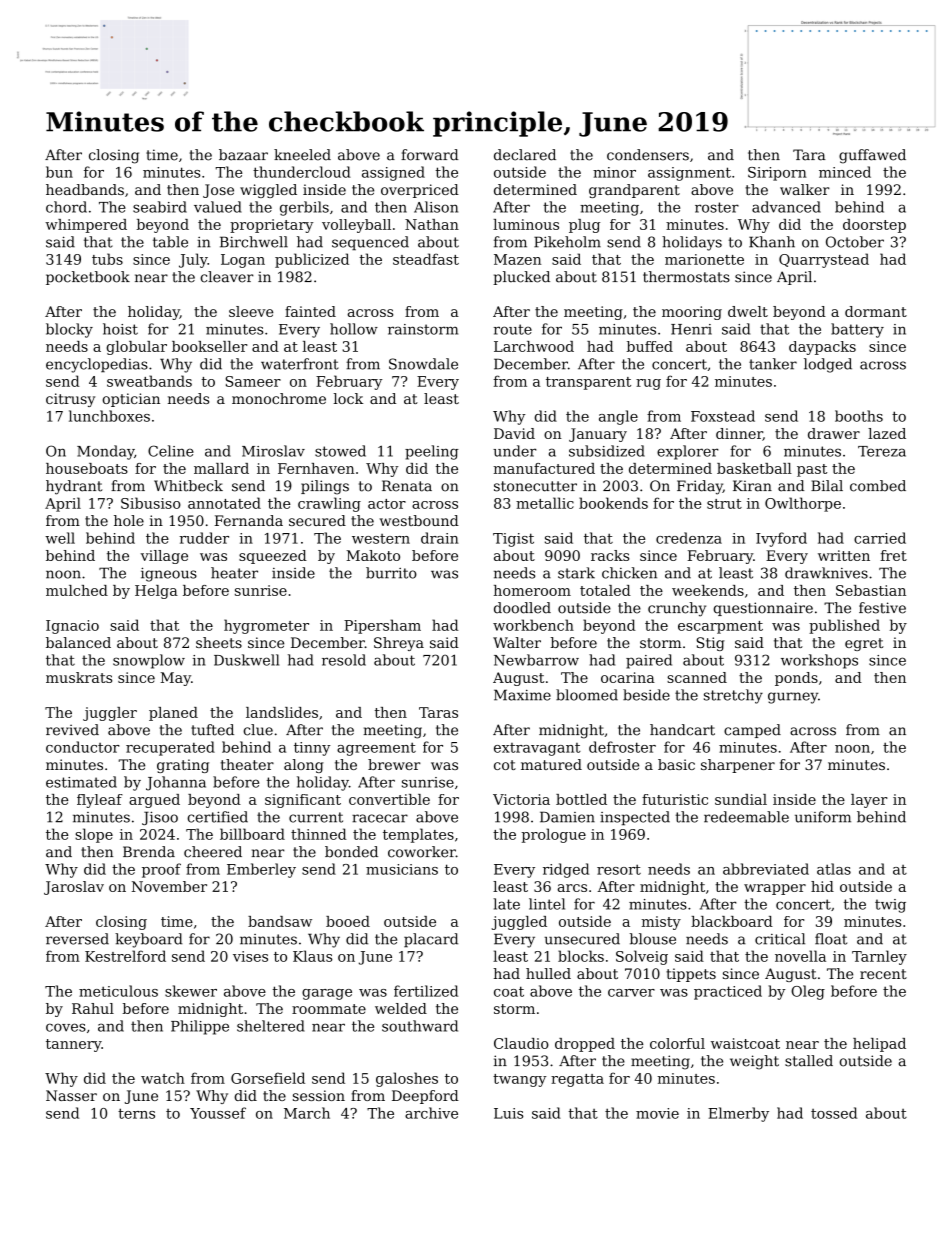 The width and height of the page is (952, 1233). I want to click on hoist, so click(120, 329).
